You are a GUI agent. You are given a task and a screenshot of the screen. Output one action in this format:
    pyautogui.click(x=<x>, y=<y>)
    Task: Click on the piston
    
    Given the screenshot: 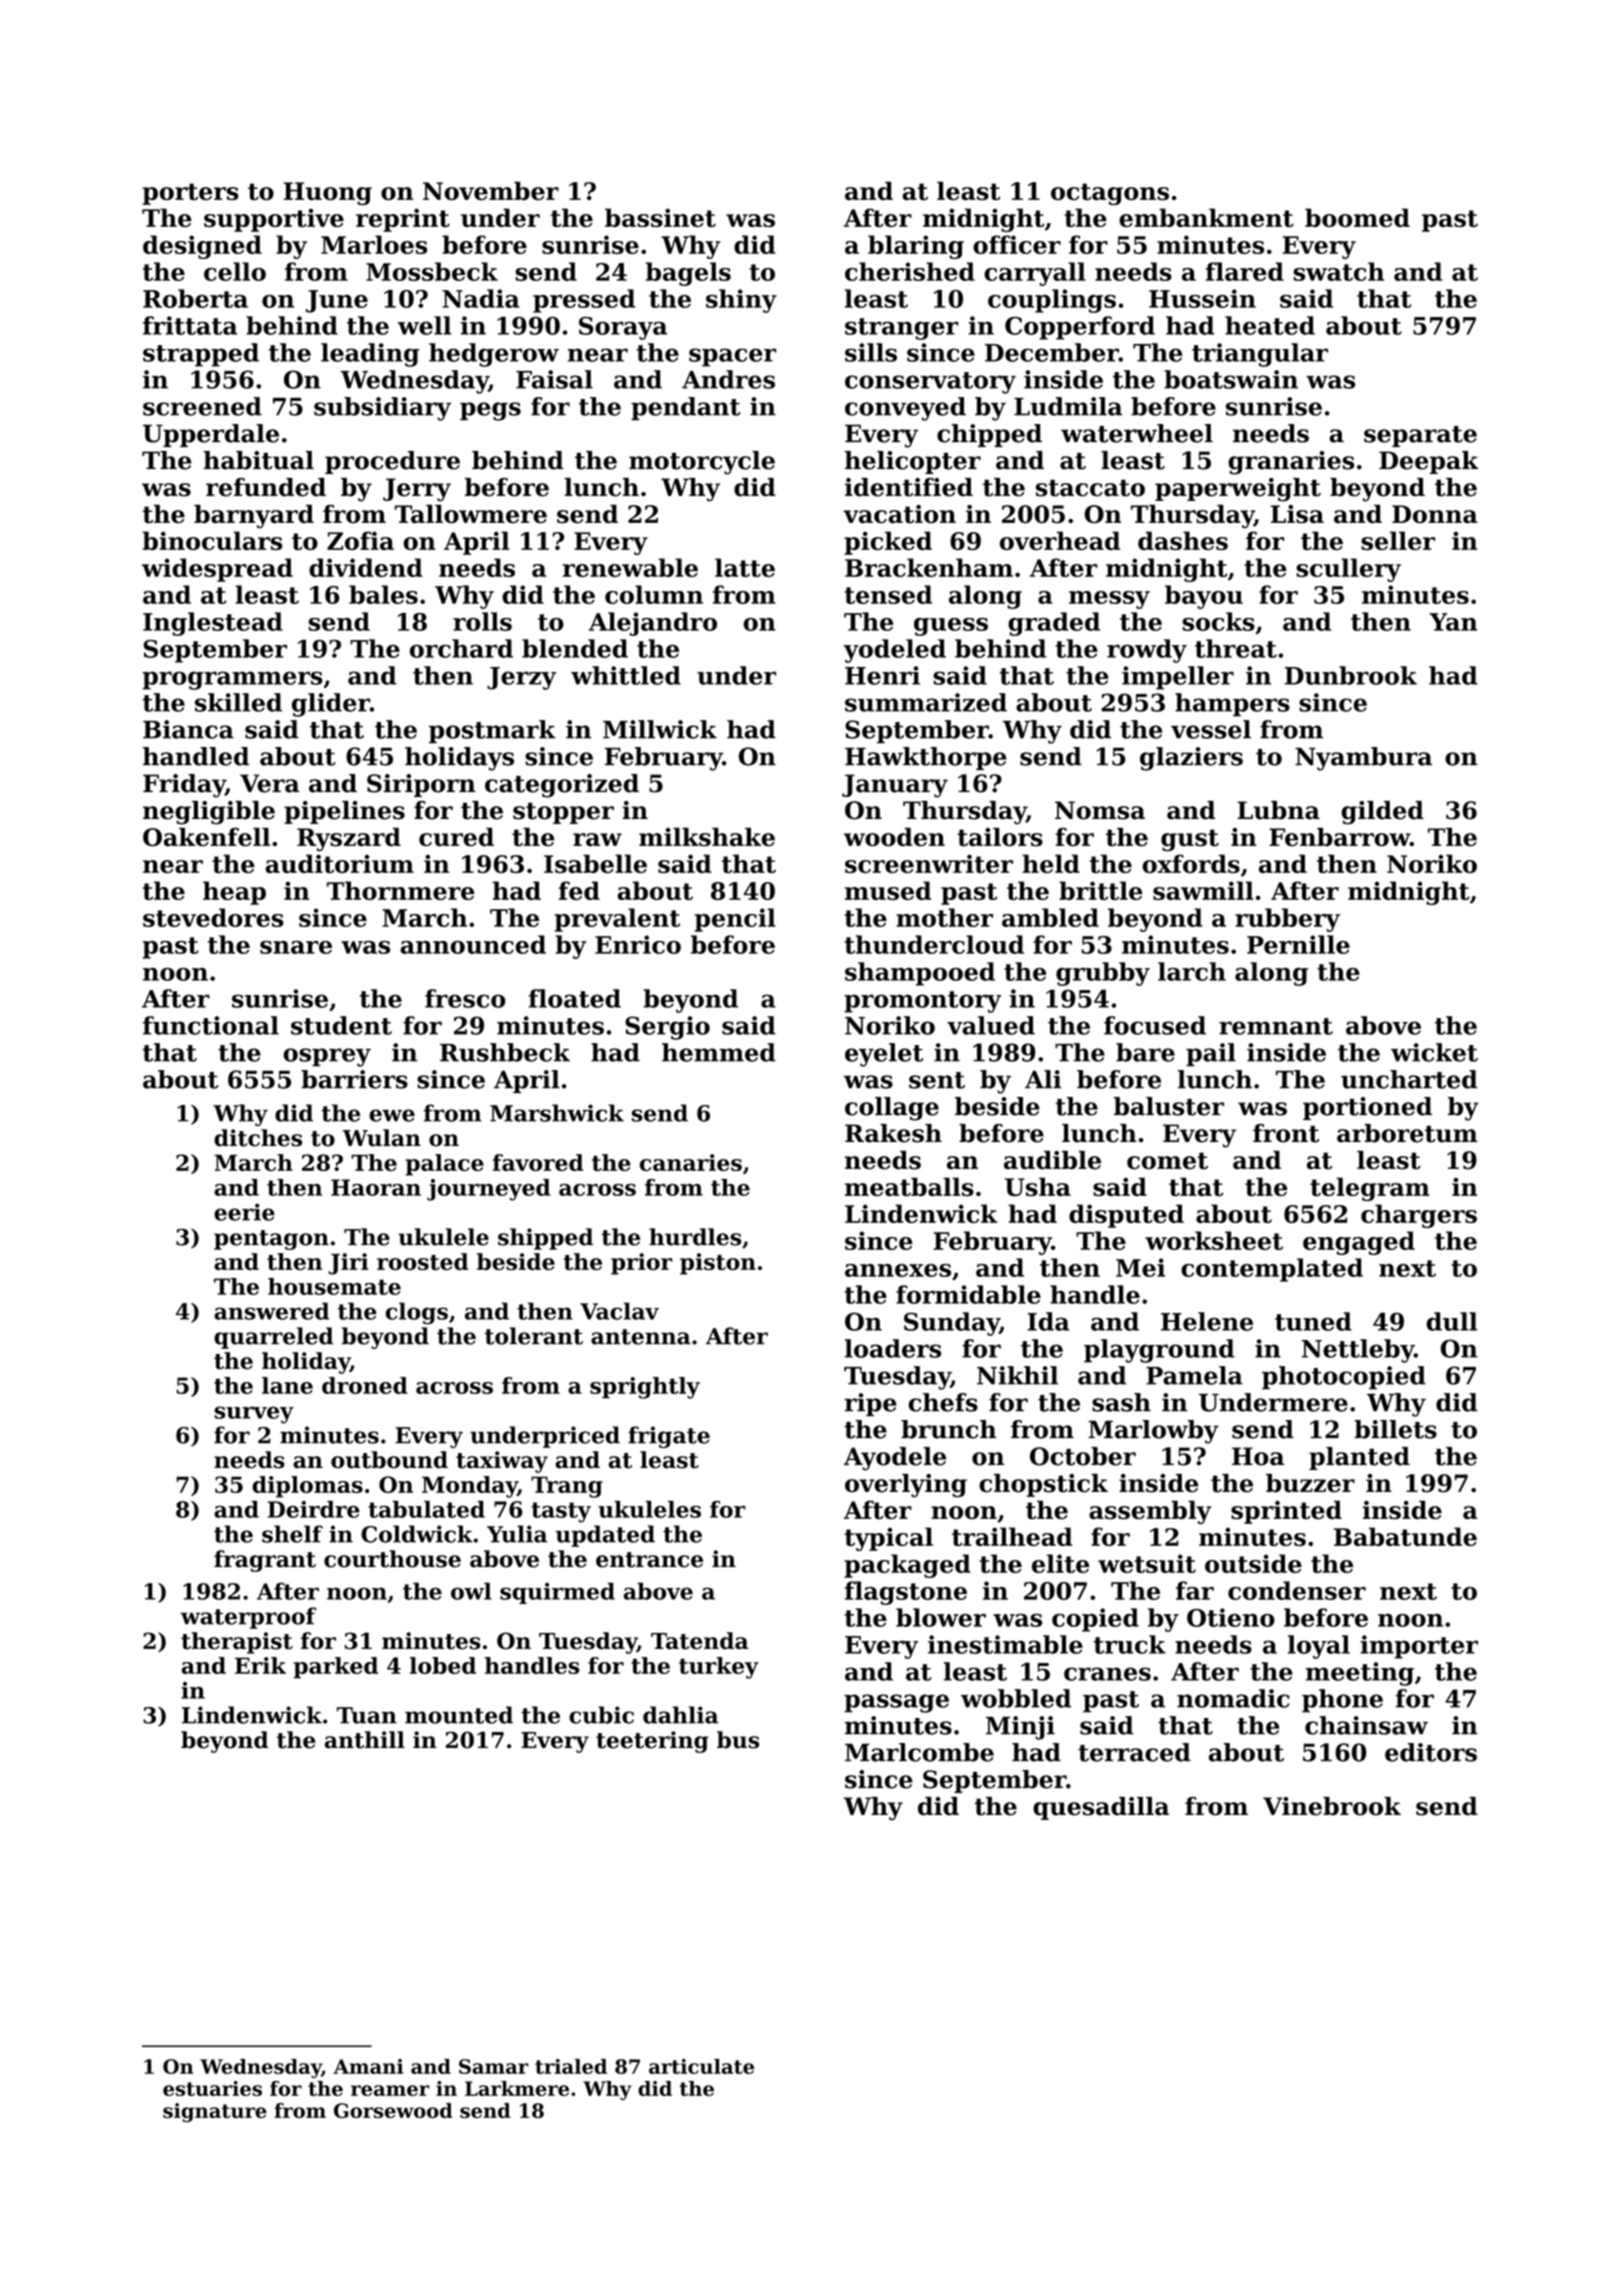 What is the action you would take?
    pyautogui.click(x=718, y=1264)
